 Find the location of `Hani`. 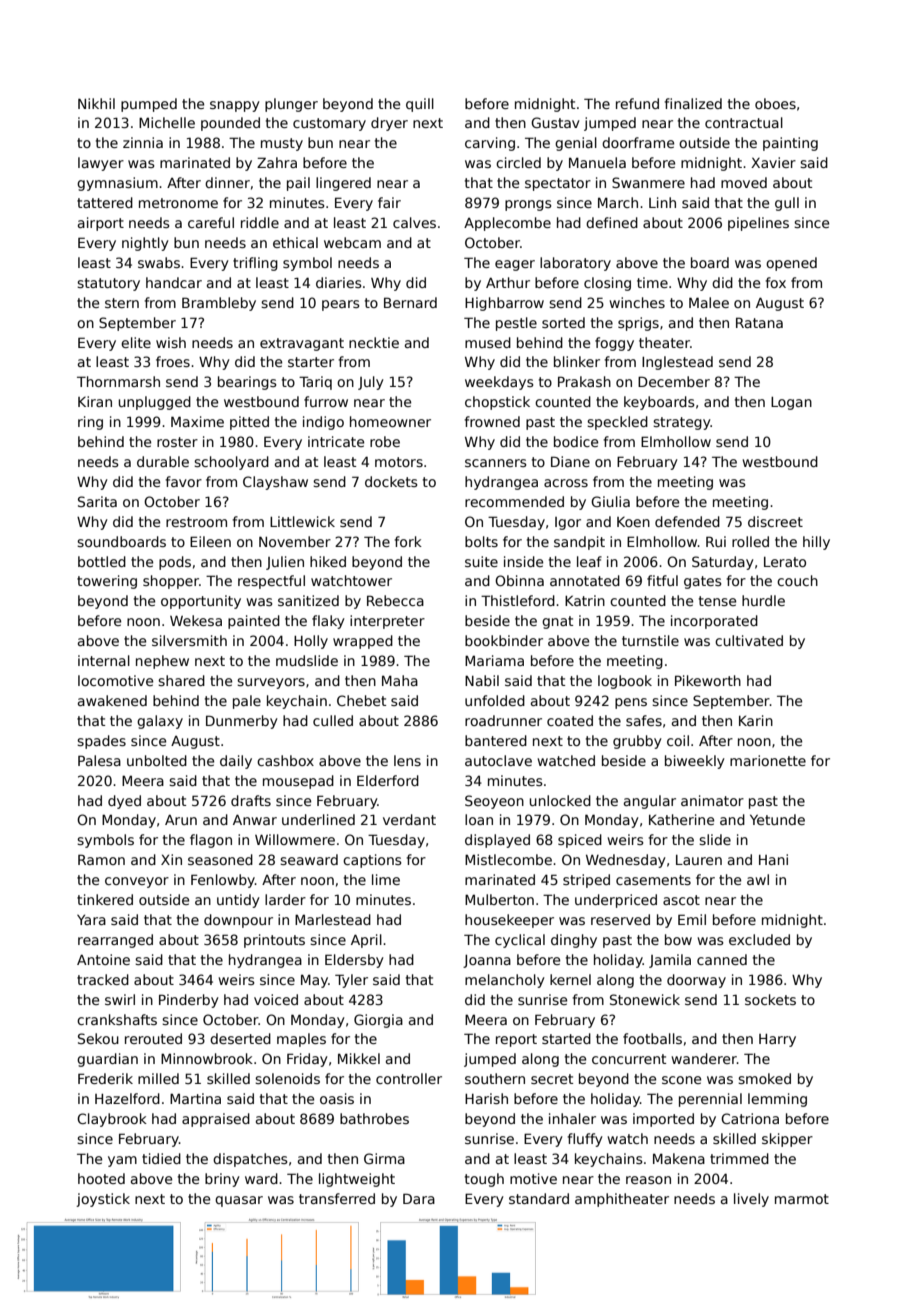

Hani is located at coordinates (773, 859).
